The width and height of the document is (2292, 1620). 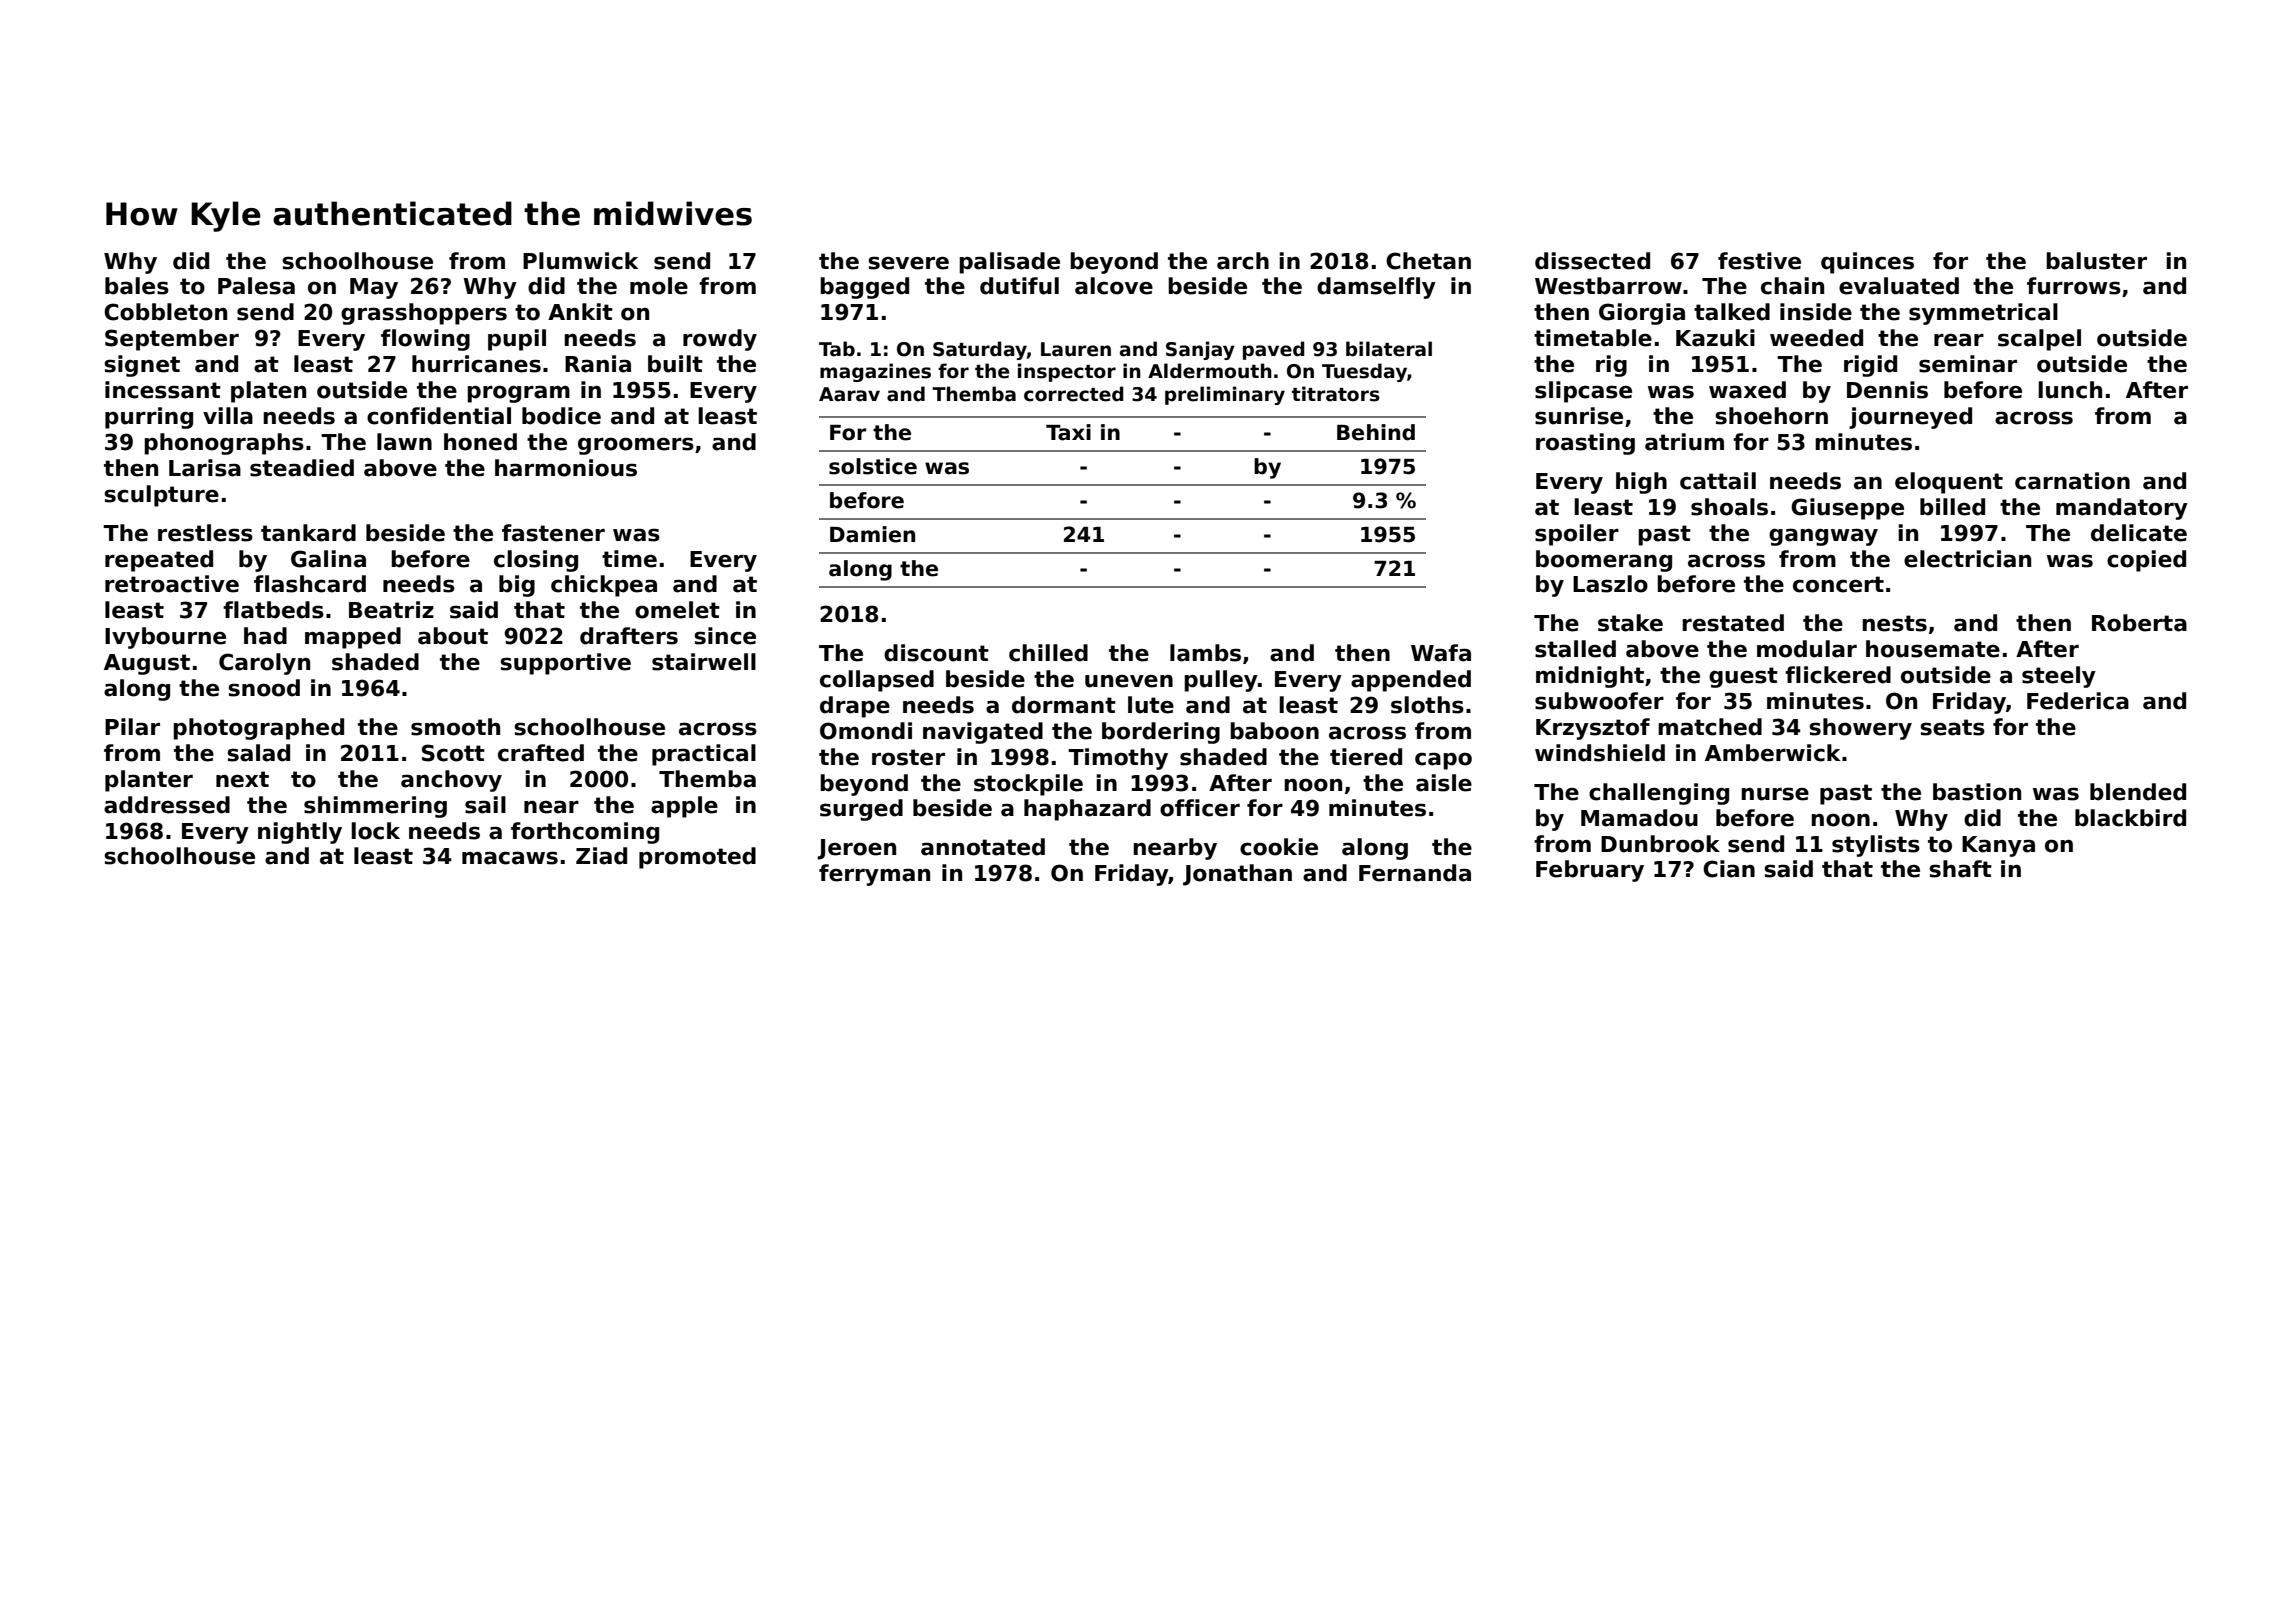 I want to click on planter, so click(x=149, y=781).
